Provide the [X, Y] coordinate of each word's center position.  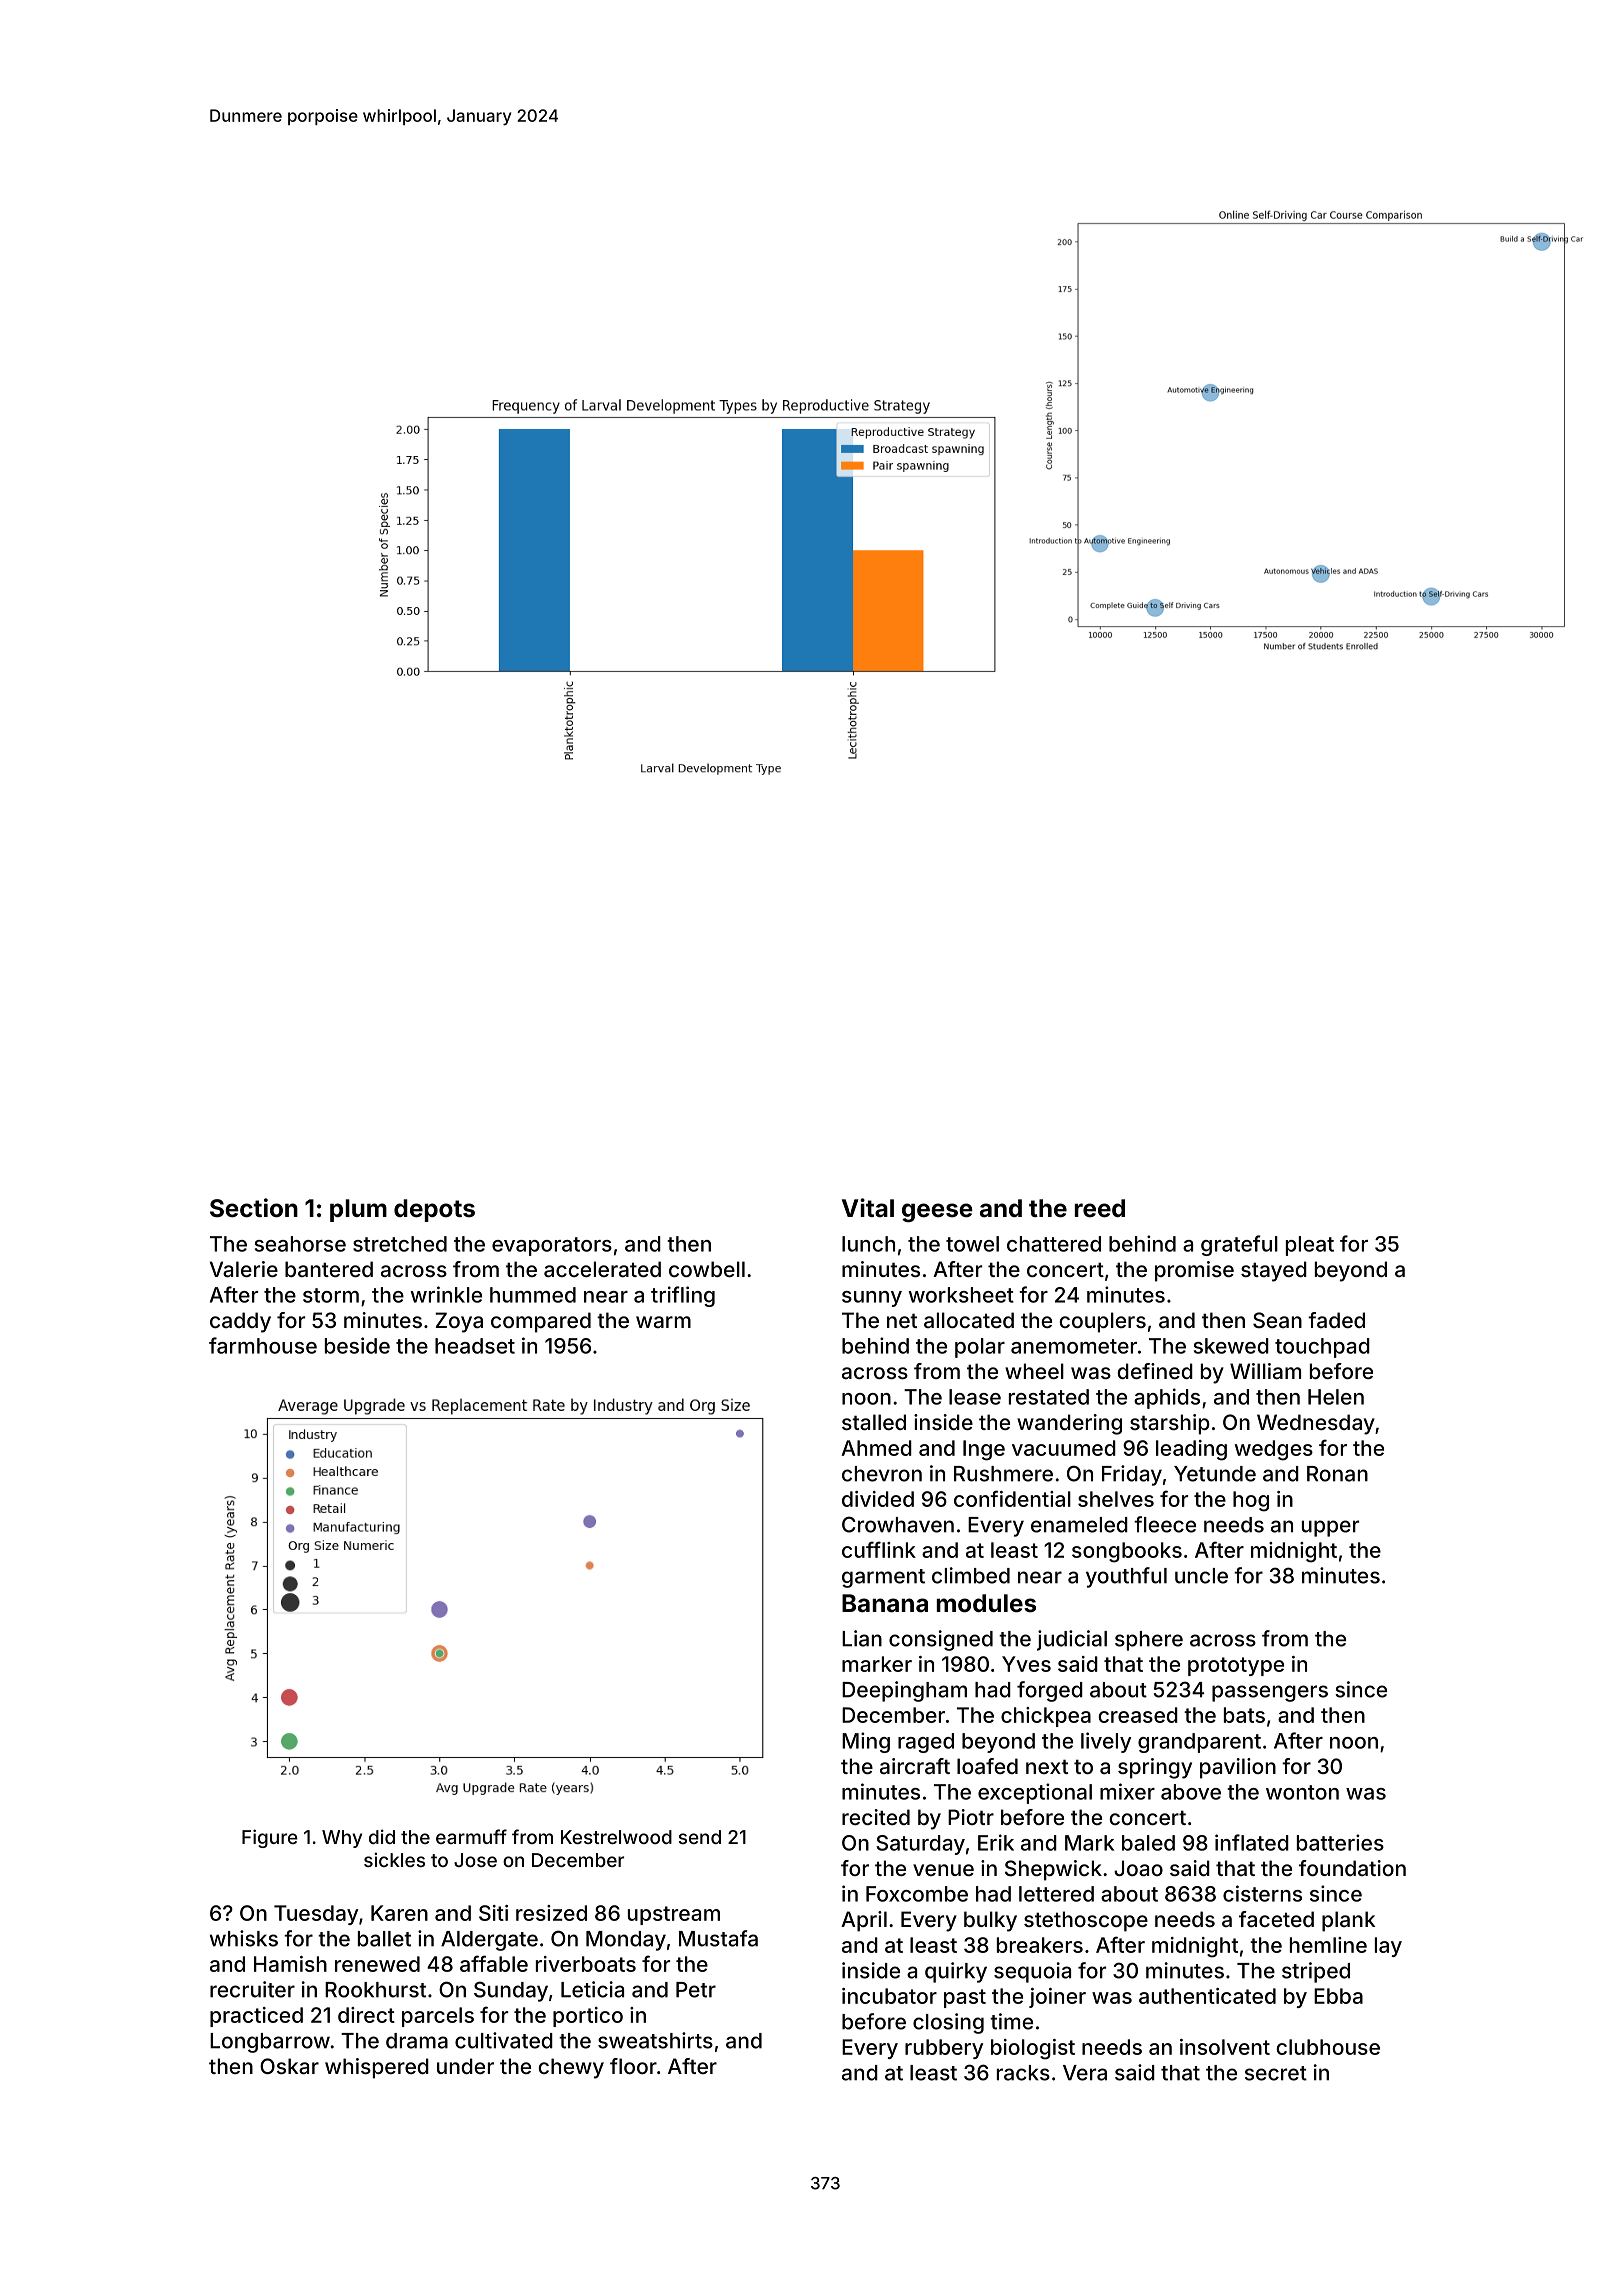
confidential [1012, 1498]
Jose [475, 1860]
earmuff [471, 1836]
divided [878, 1499]
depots [434, 1210]
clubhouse [1328, 2047]
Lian [862, 1638]
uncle [1201, 1576]
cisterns [1262, 1893]
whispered [377, 2068]
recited [876, 1817]
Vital [868, 1207]
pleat [1310, 1246]
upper [1330, 1528]
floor [633, 2066]
